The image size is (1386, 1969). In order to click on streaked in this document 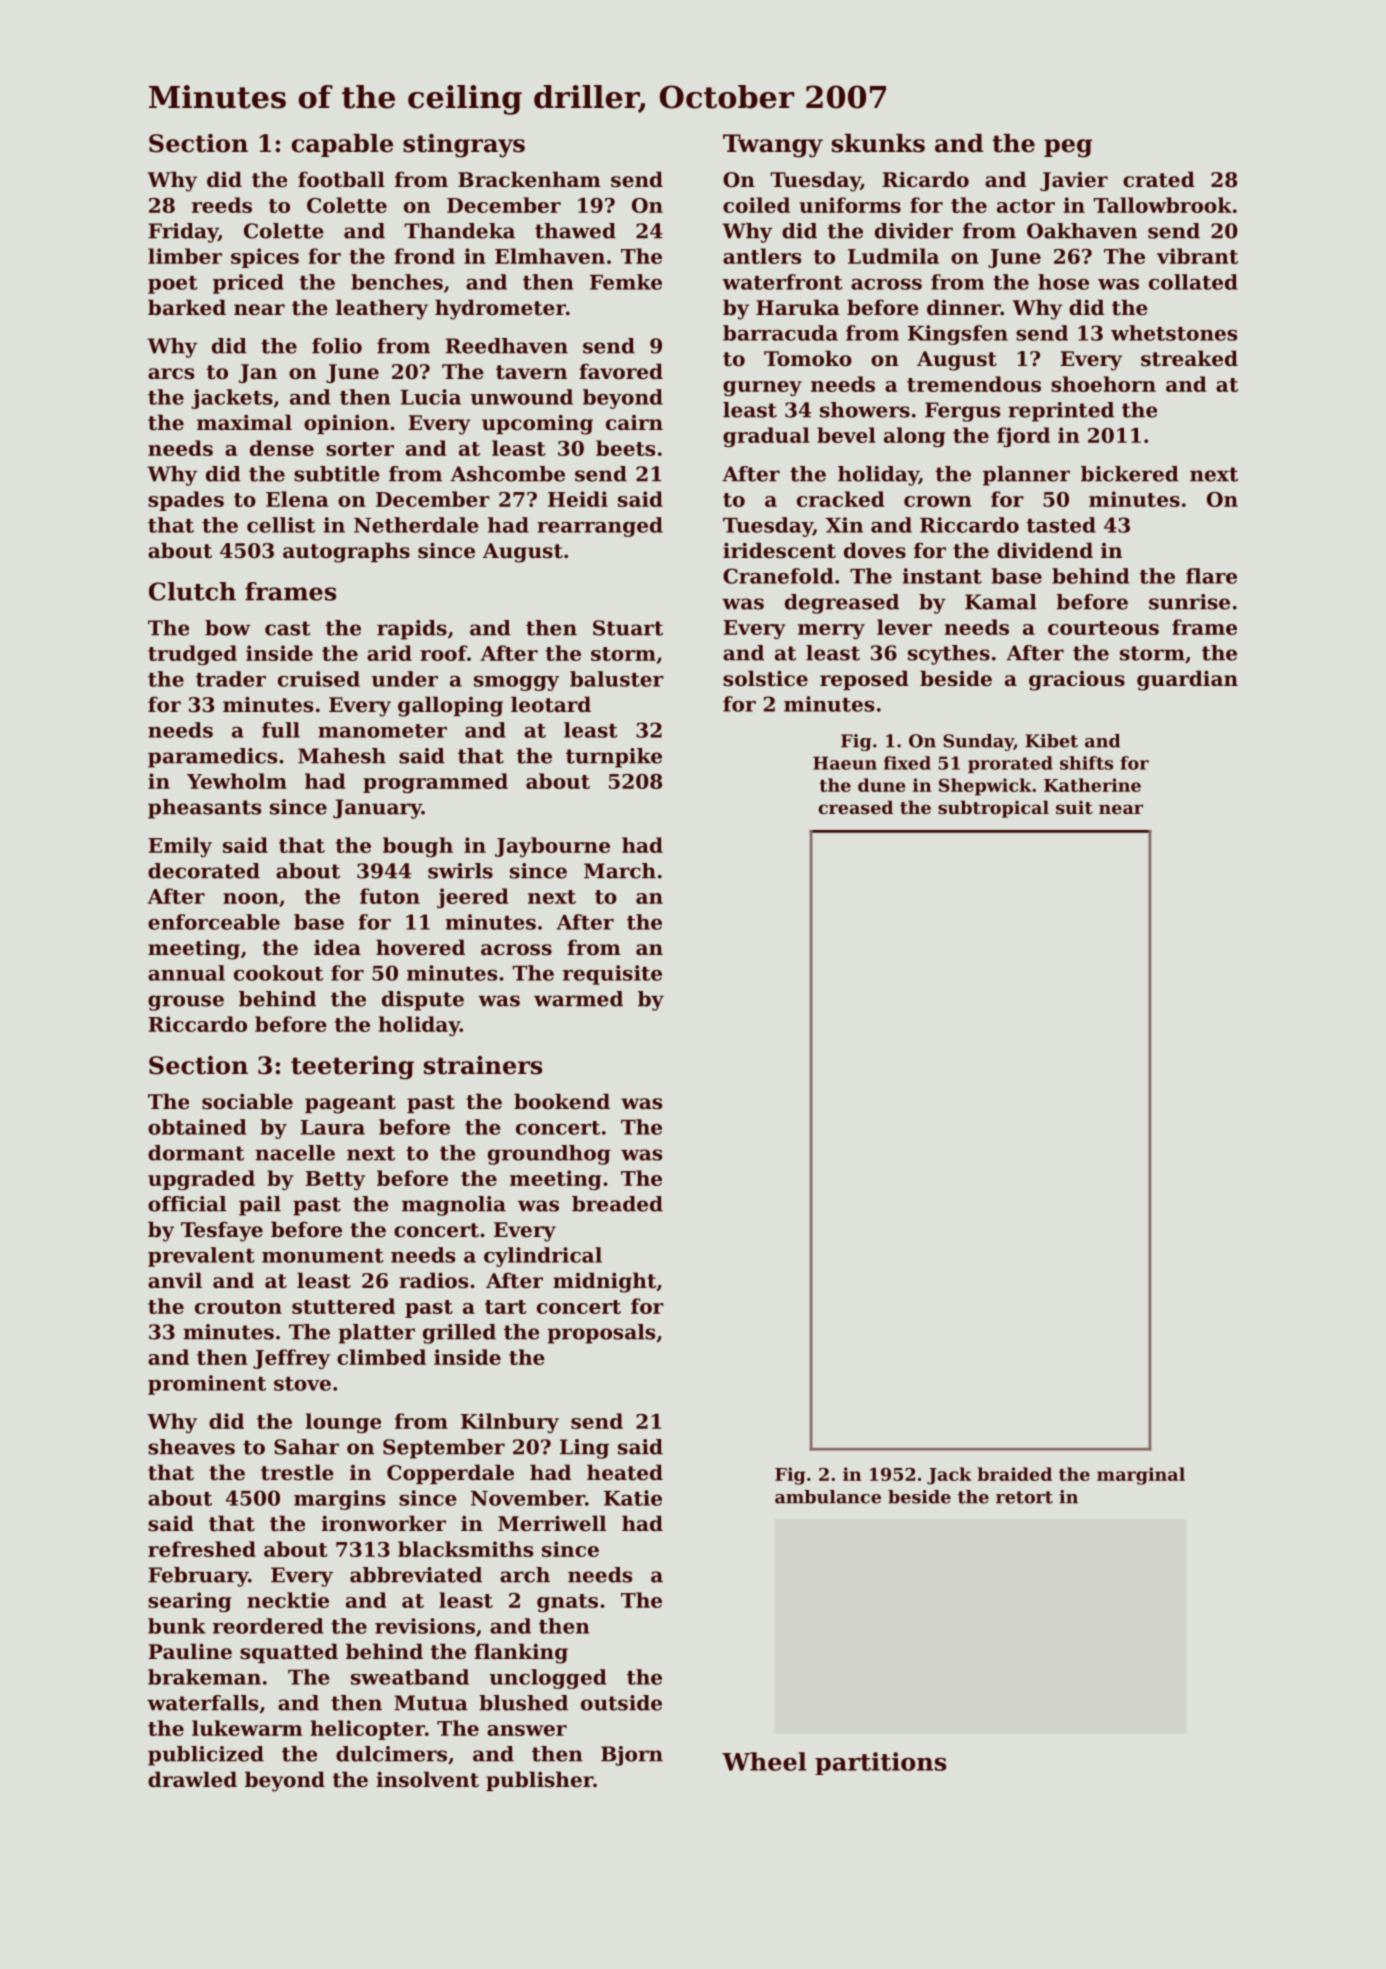, I will do `click(1189, 358)`.
